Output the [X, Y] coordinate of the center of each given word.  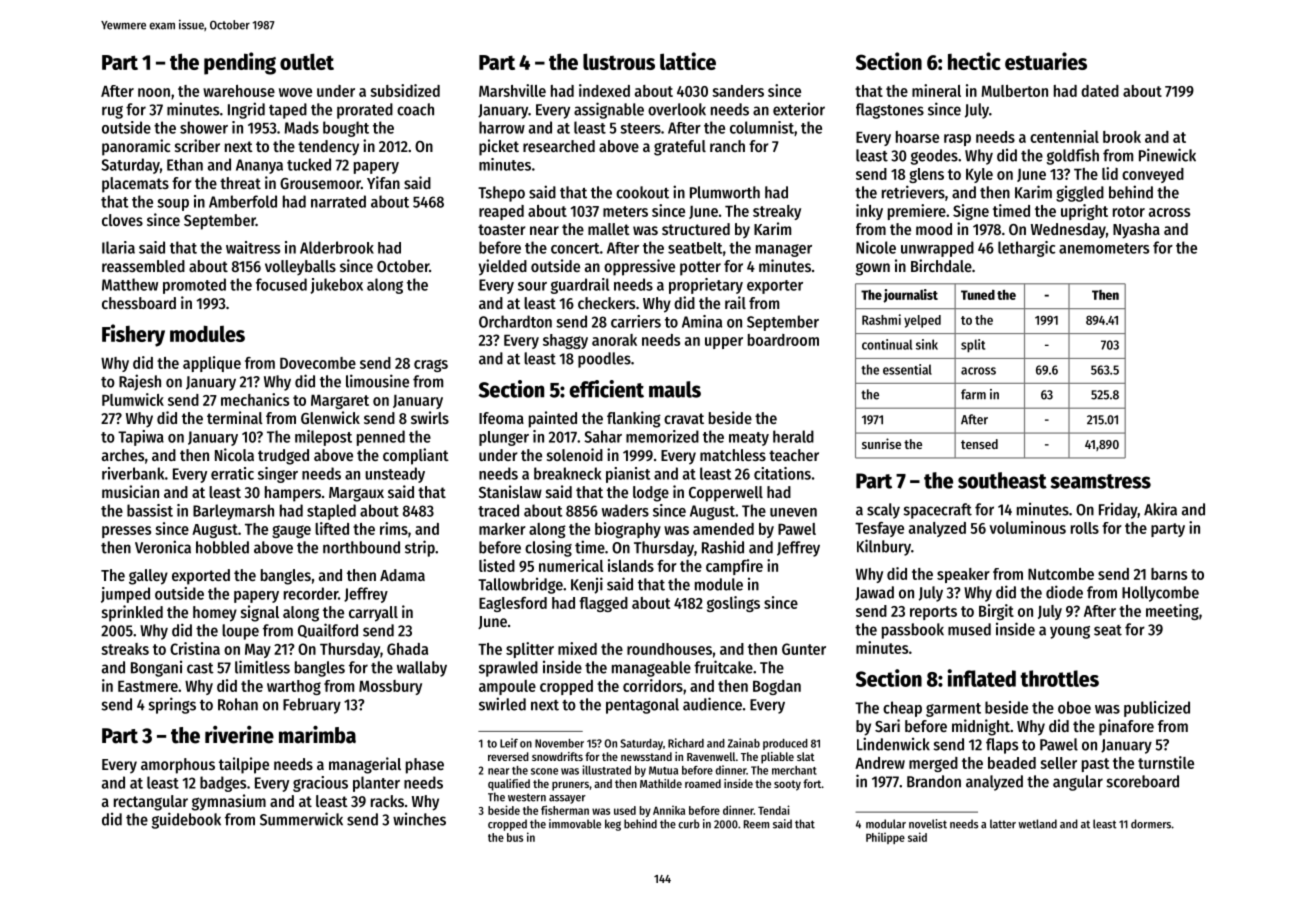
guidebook [186, 820]
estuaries [1046, 61]
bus [515, 837]
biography [628, 530]
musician [130, 491]
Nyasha [1136, 231]
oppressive [639, 267]
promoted [194, 286]
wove [295, 92]
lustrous [619, 61]
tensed [979, 444]
